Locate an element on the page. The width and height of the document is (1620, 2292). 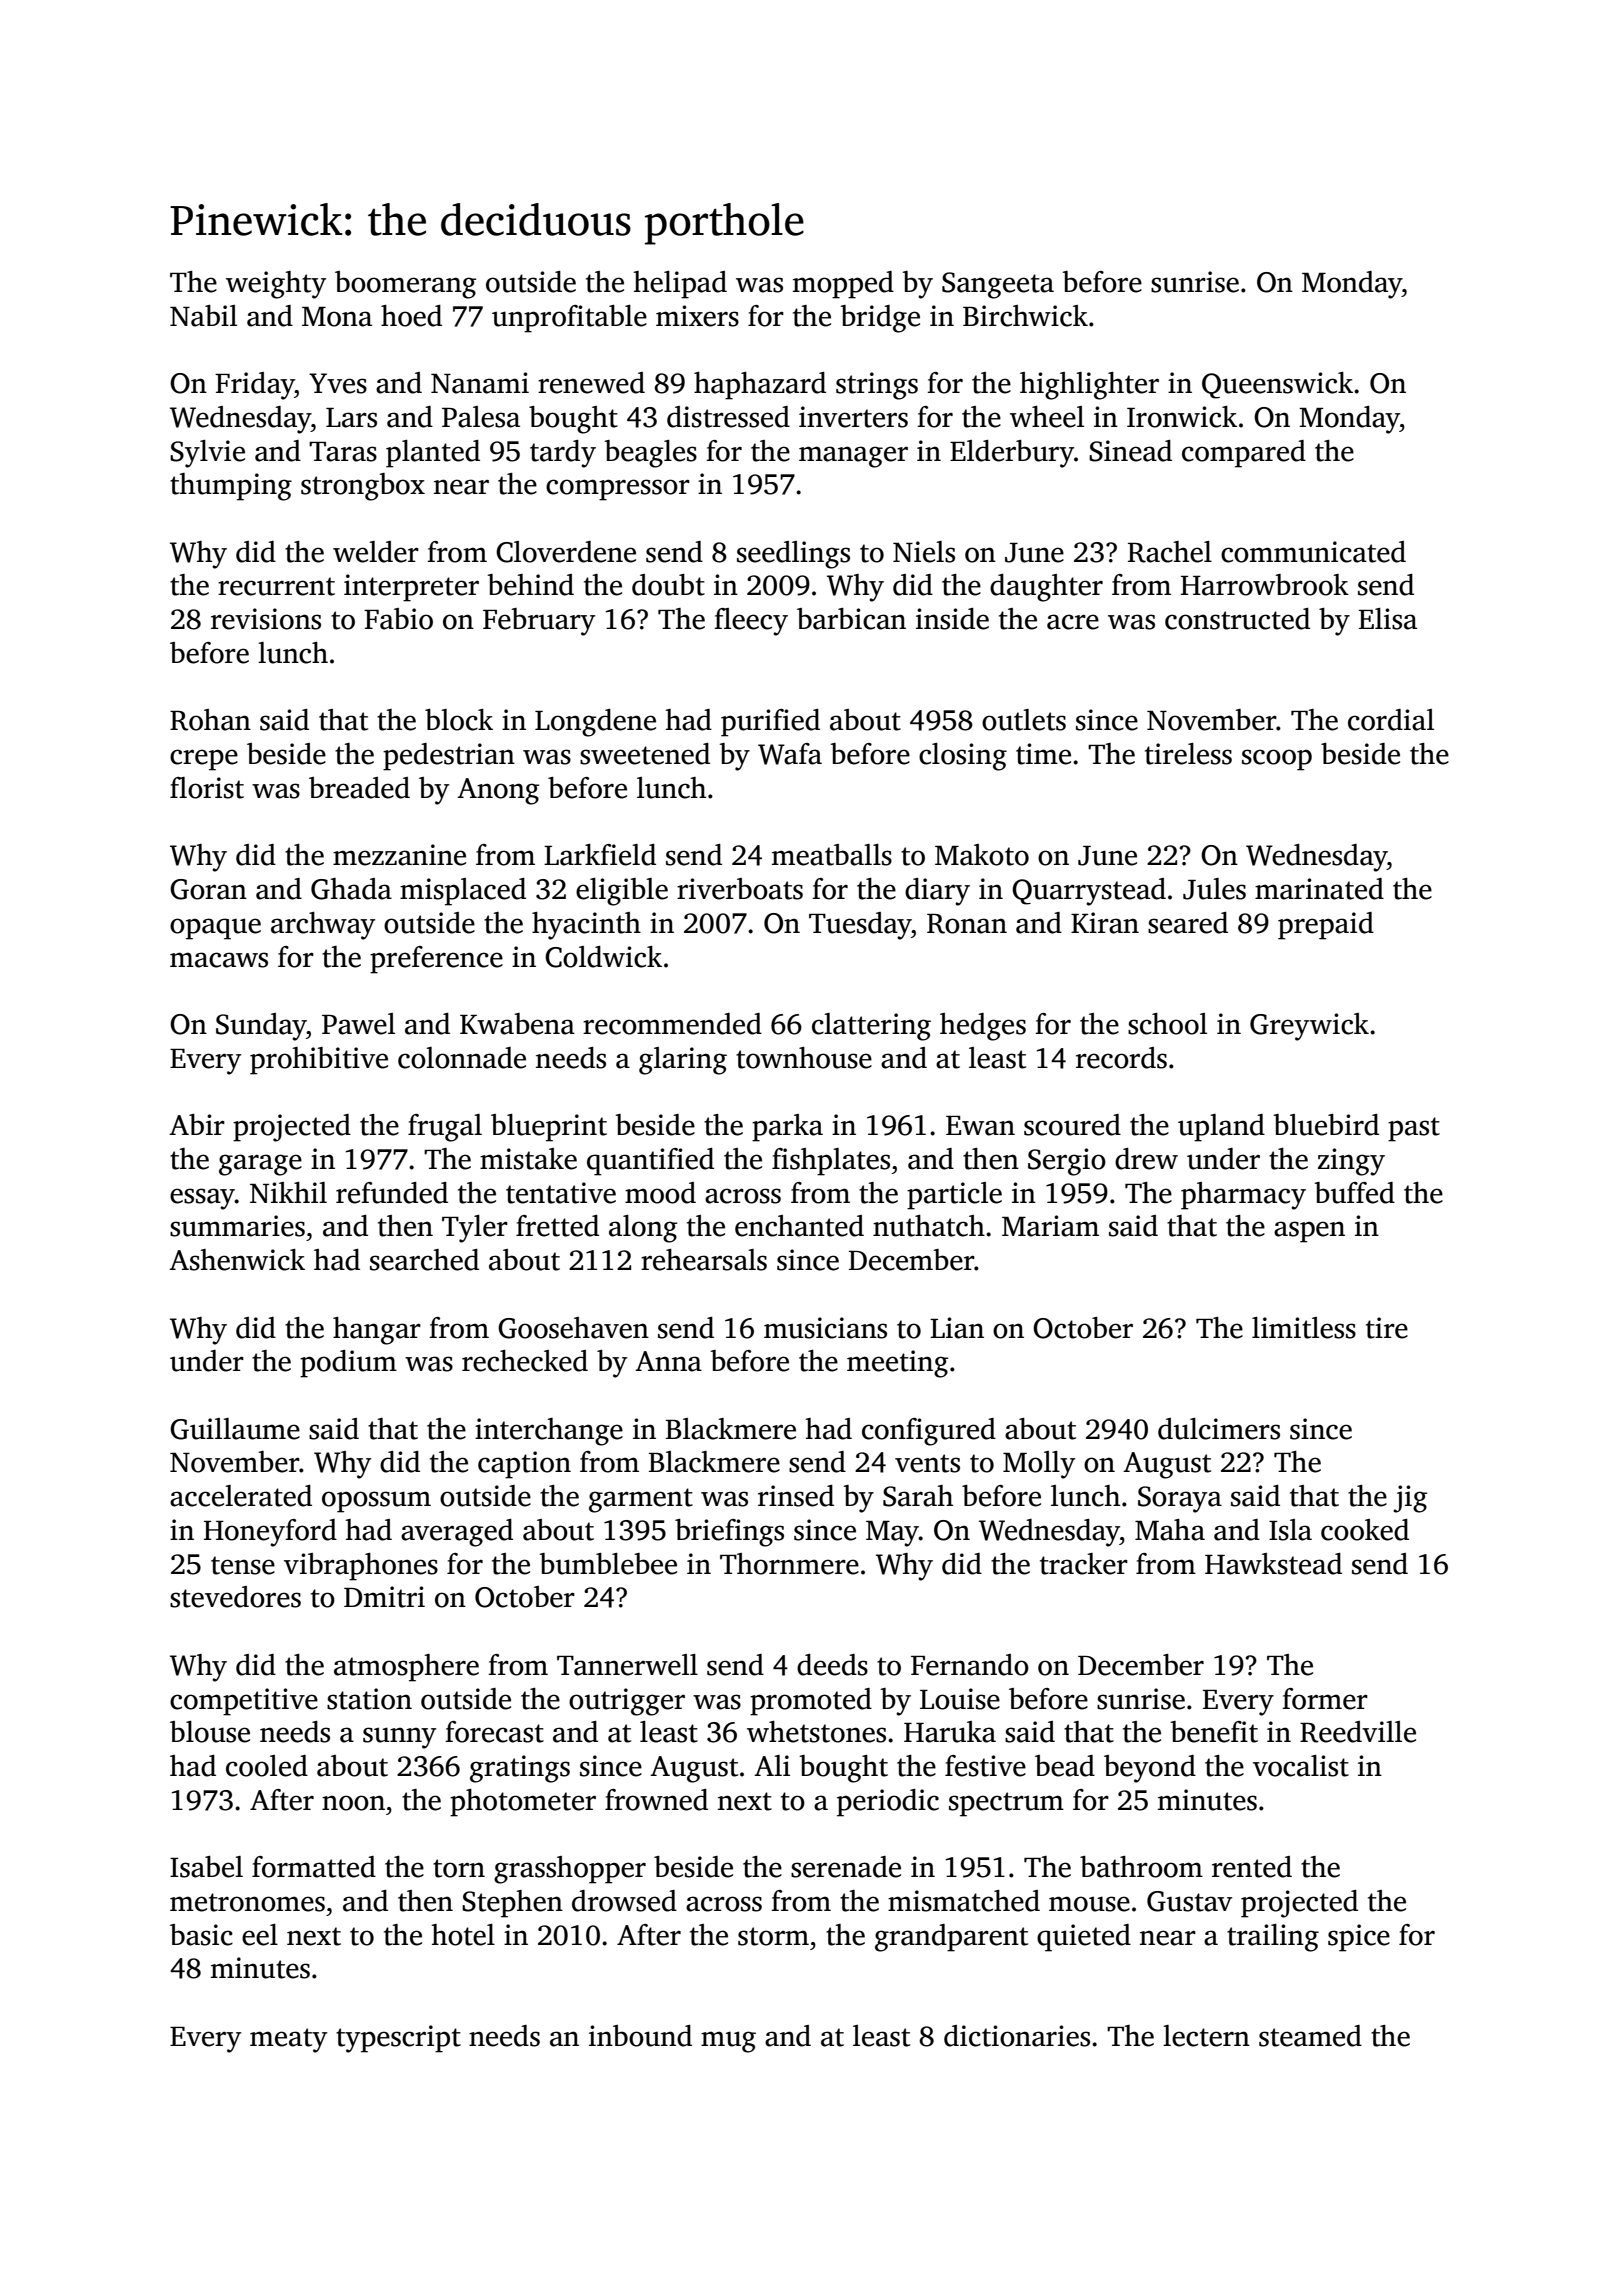
boomerang is located at coordinates (405, 285).
